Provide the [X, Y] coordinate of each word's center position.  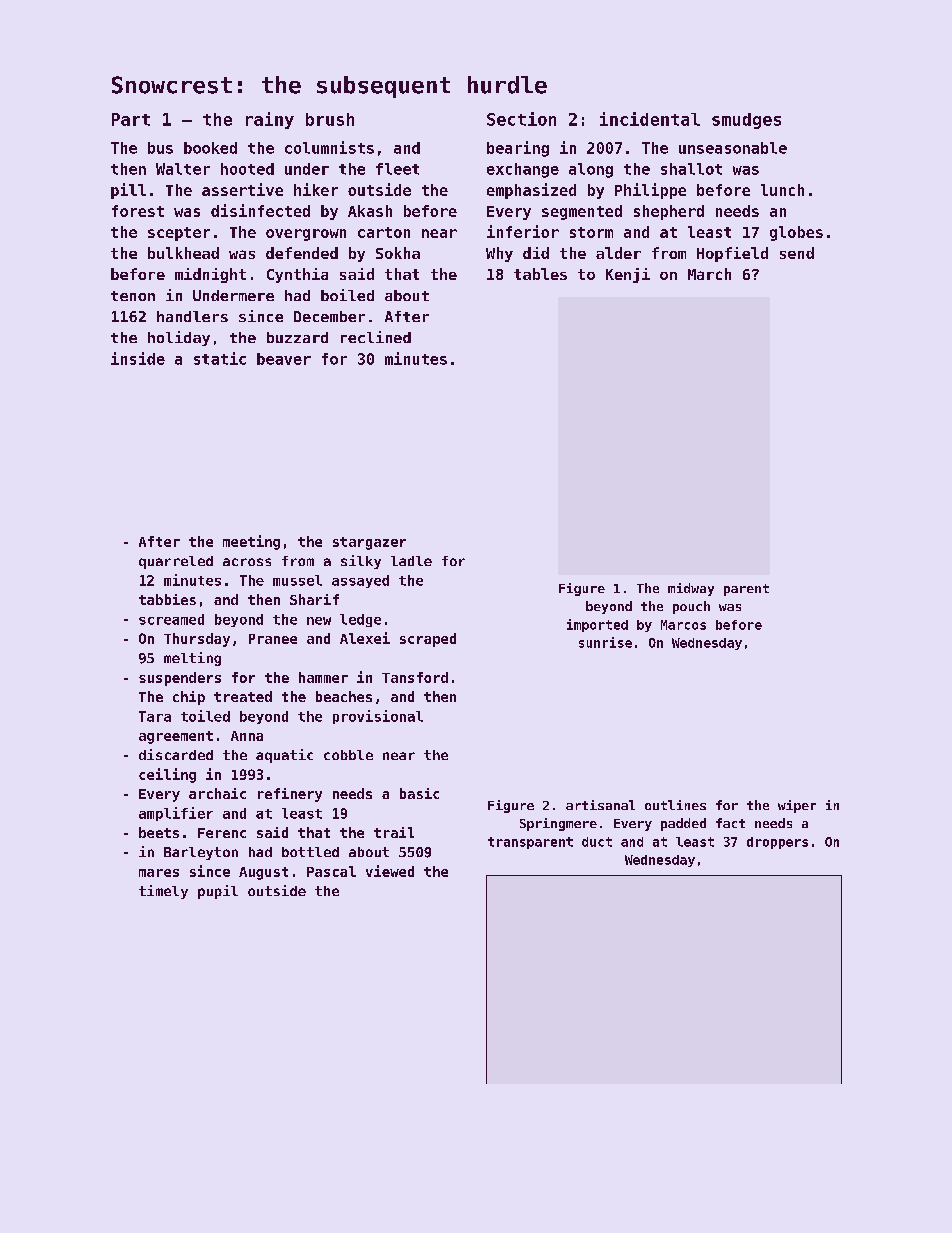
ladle [411, 561]
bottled [310, 852]
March [709, 274]
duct [597, 842]
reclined [376, 337]
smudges [746, 121]
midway [691, 589]
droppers [777, 843]
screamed [171, 619]
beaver [284, 359]
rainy [270, 120]
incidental [650, 119]
